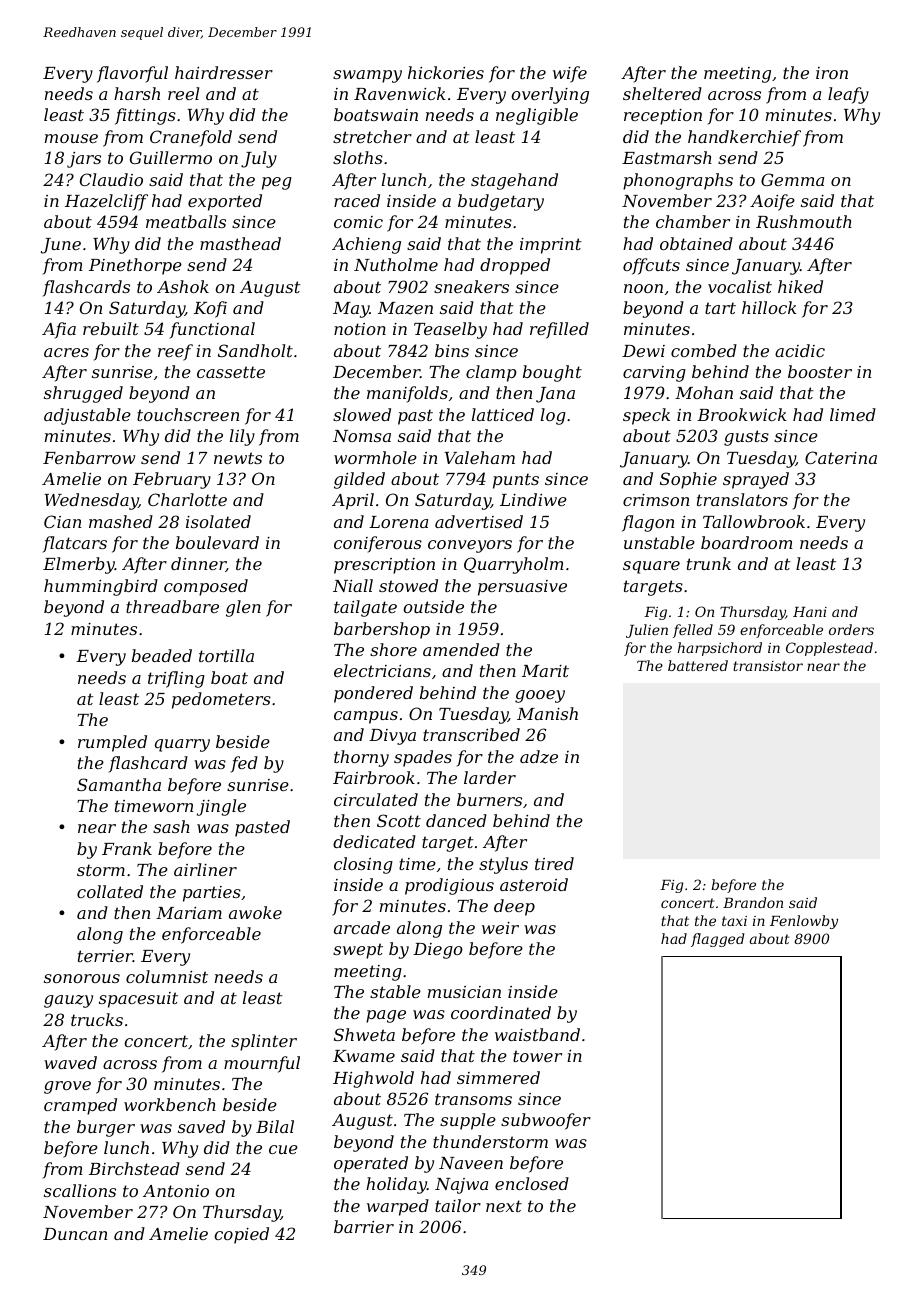 Image resolution: width=924 pixels, height=1308 pixels. I want to click on next, so click(504, 1206).
